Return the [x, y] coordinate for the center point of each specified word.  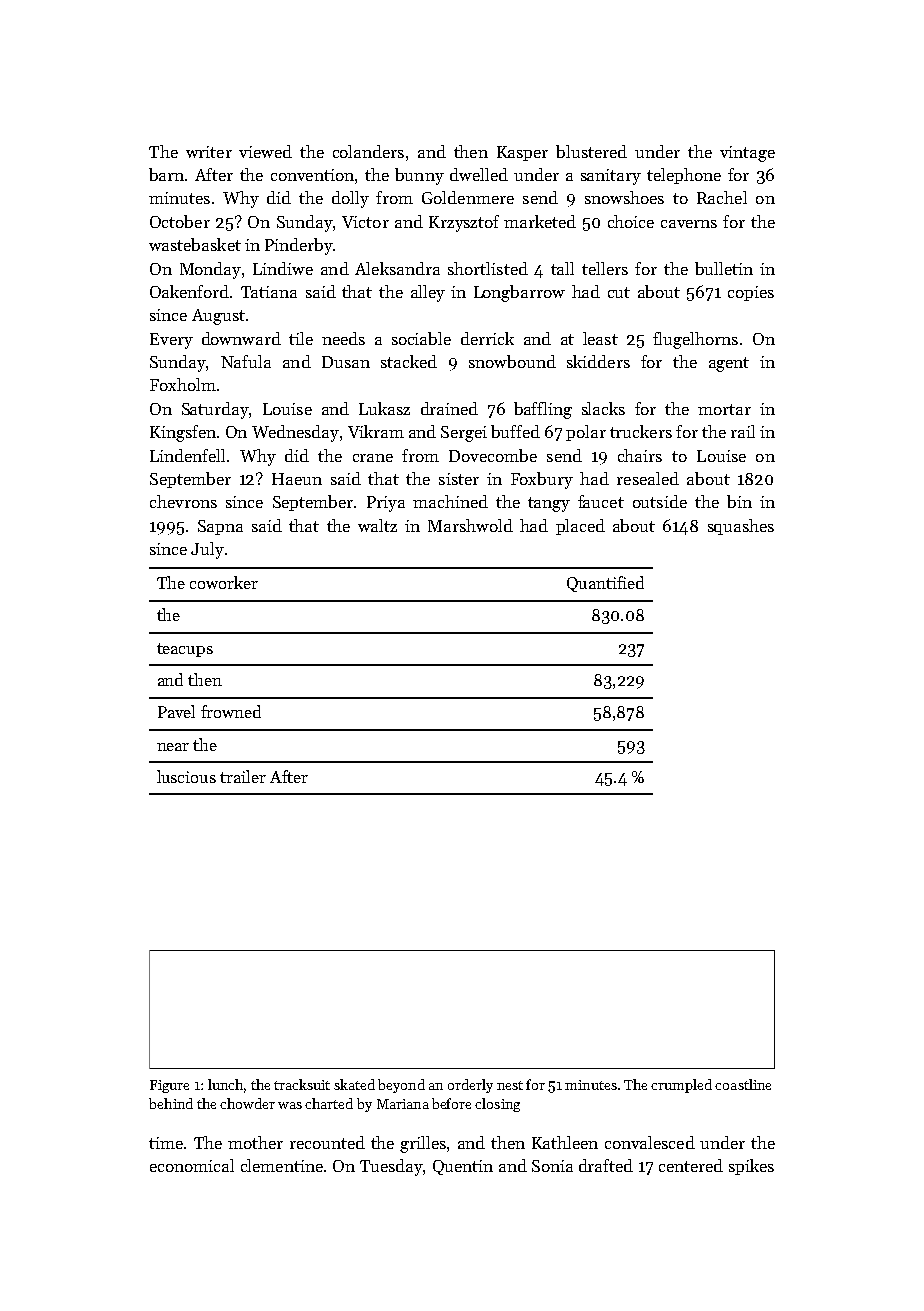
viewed [265, 151]
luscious [186, 776]
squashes [741, 527]
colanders [368, 151]
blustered [591, 151]
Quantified [605, 584]
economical [192, 1165]
